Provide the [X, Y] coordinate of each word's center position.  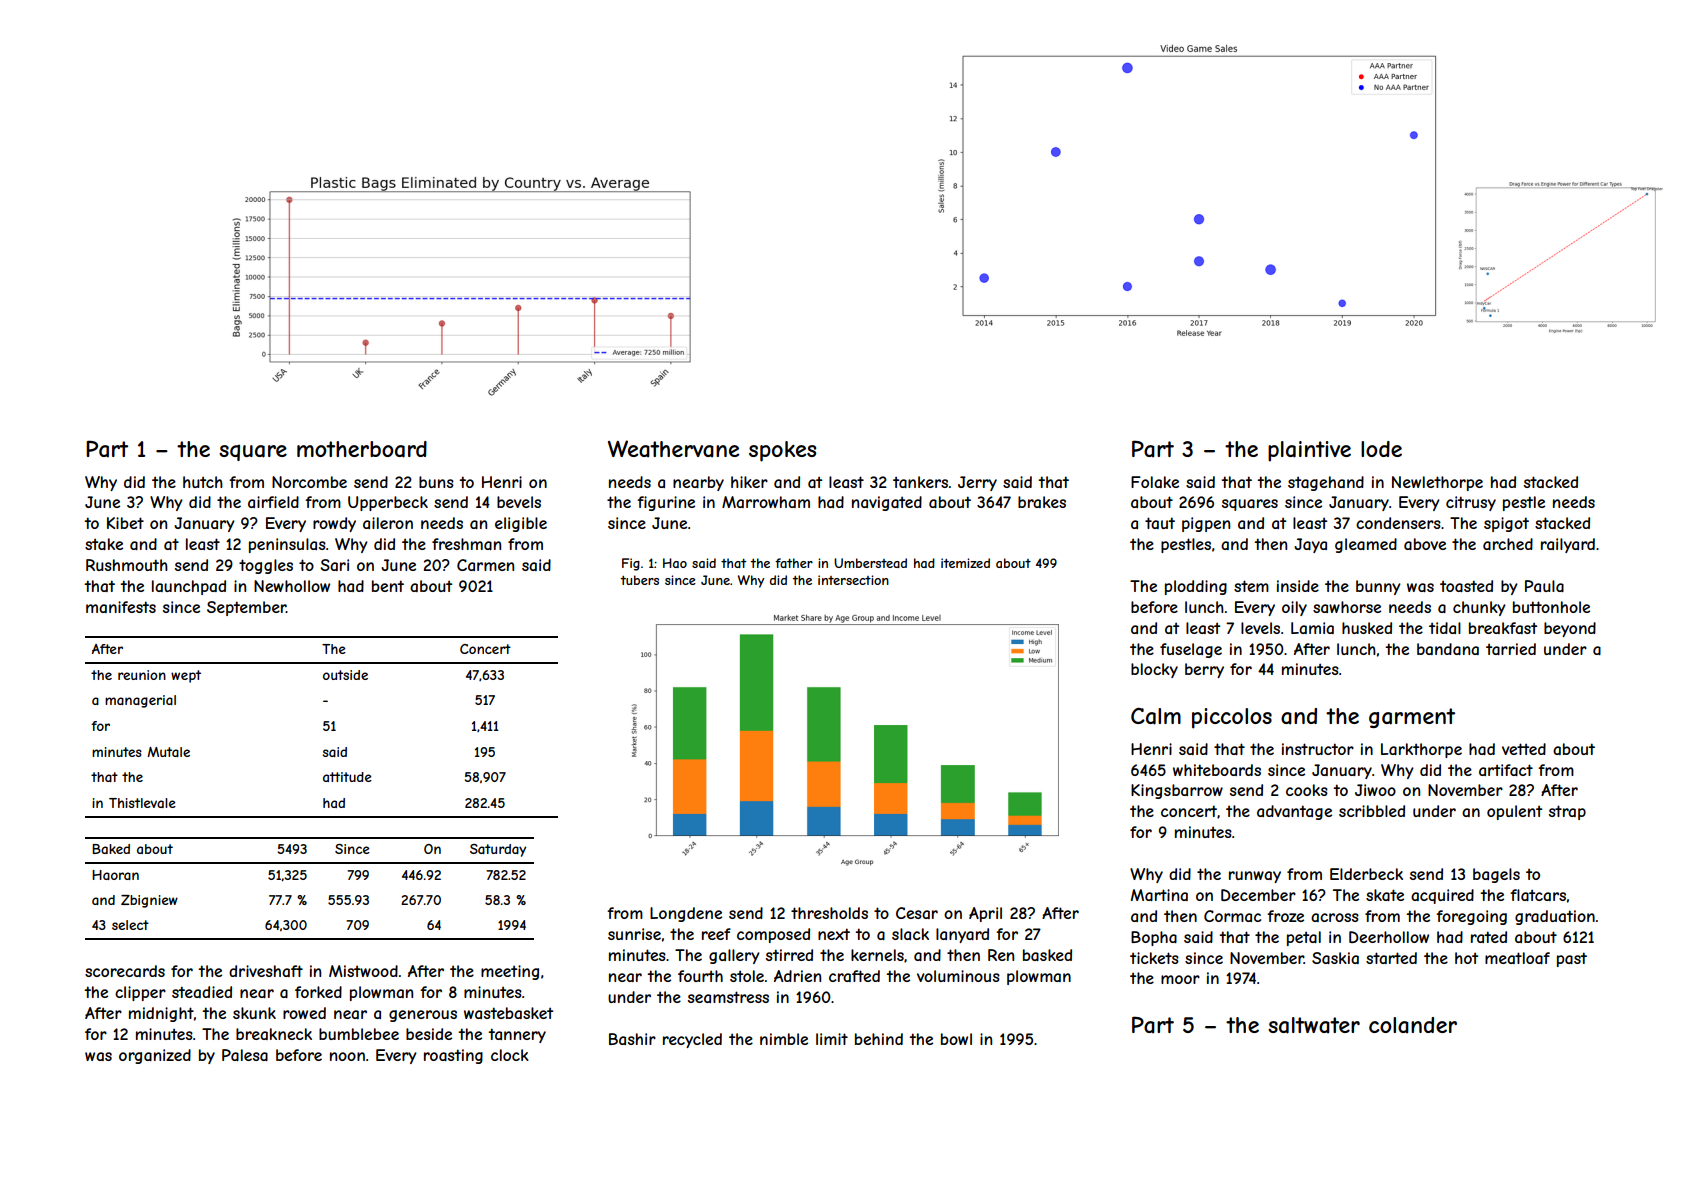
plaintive [1309, 451]
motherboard [362, 449]
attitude [347, 777]
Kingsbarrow [1177, 791]
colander [1413, 1025]
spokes [782, 451]
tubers [639, 580]
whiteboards [1217, 770]
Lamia [1312, 628]
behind [879, 1039]
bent [388, 586]
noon [347, 1056]
